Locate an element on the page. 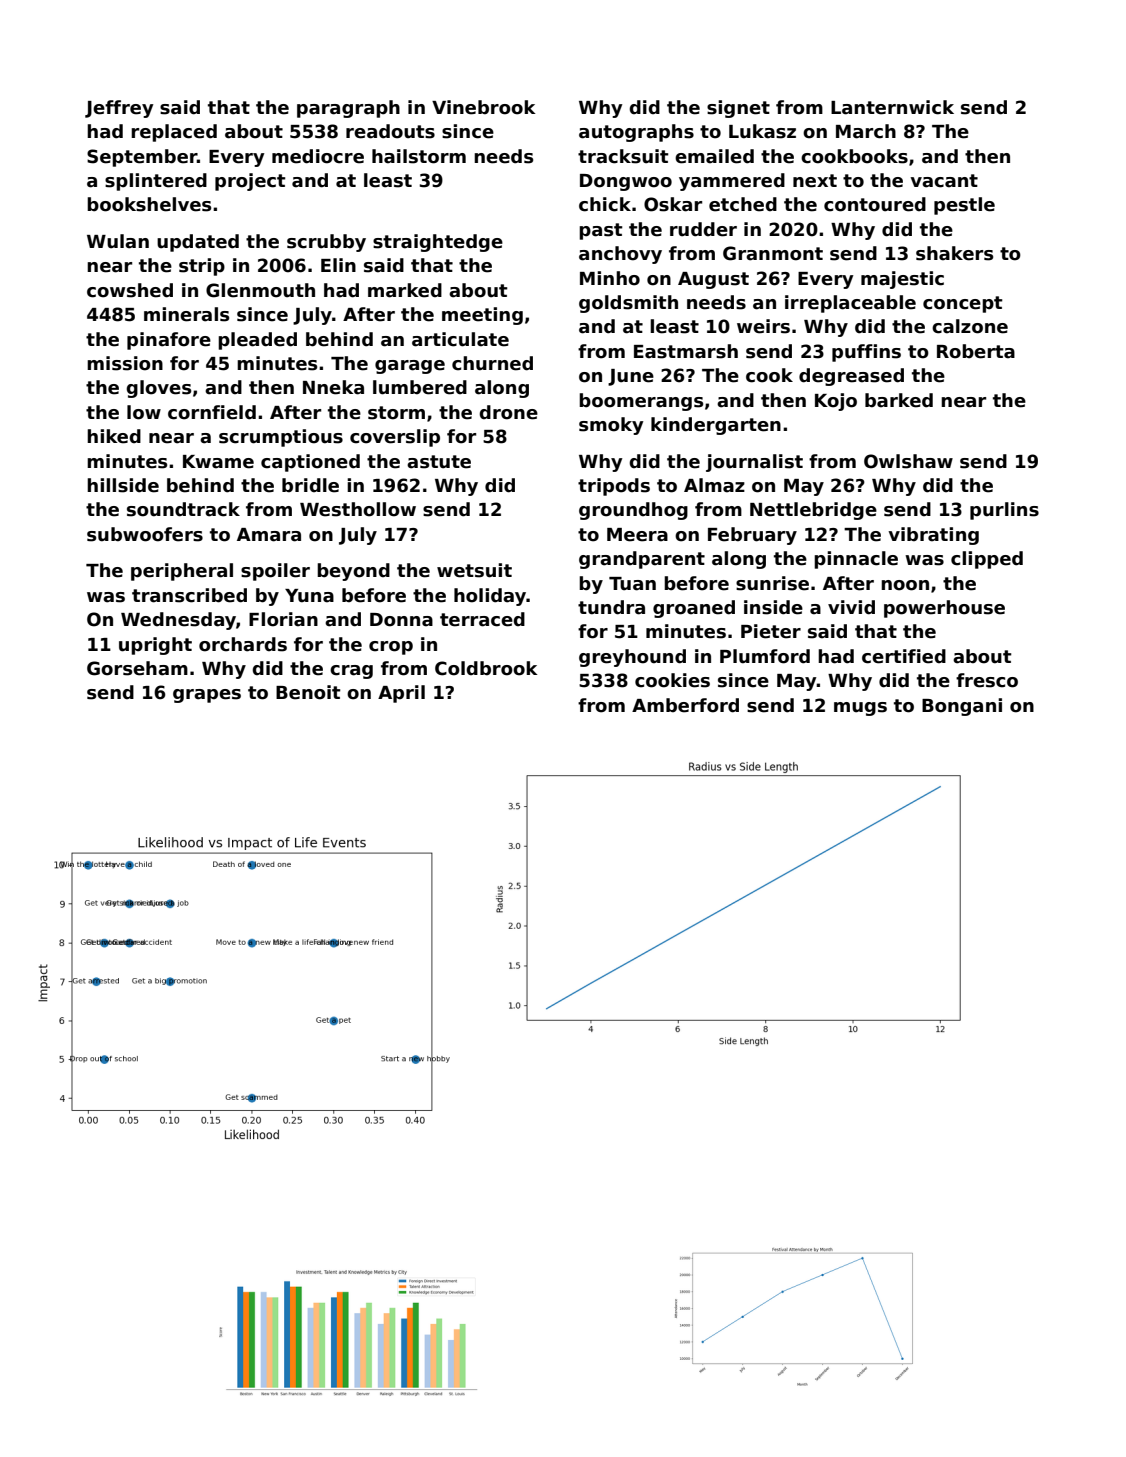  Vinebrook is located at coordinates (484, 107).
